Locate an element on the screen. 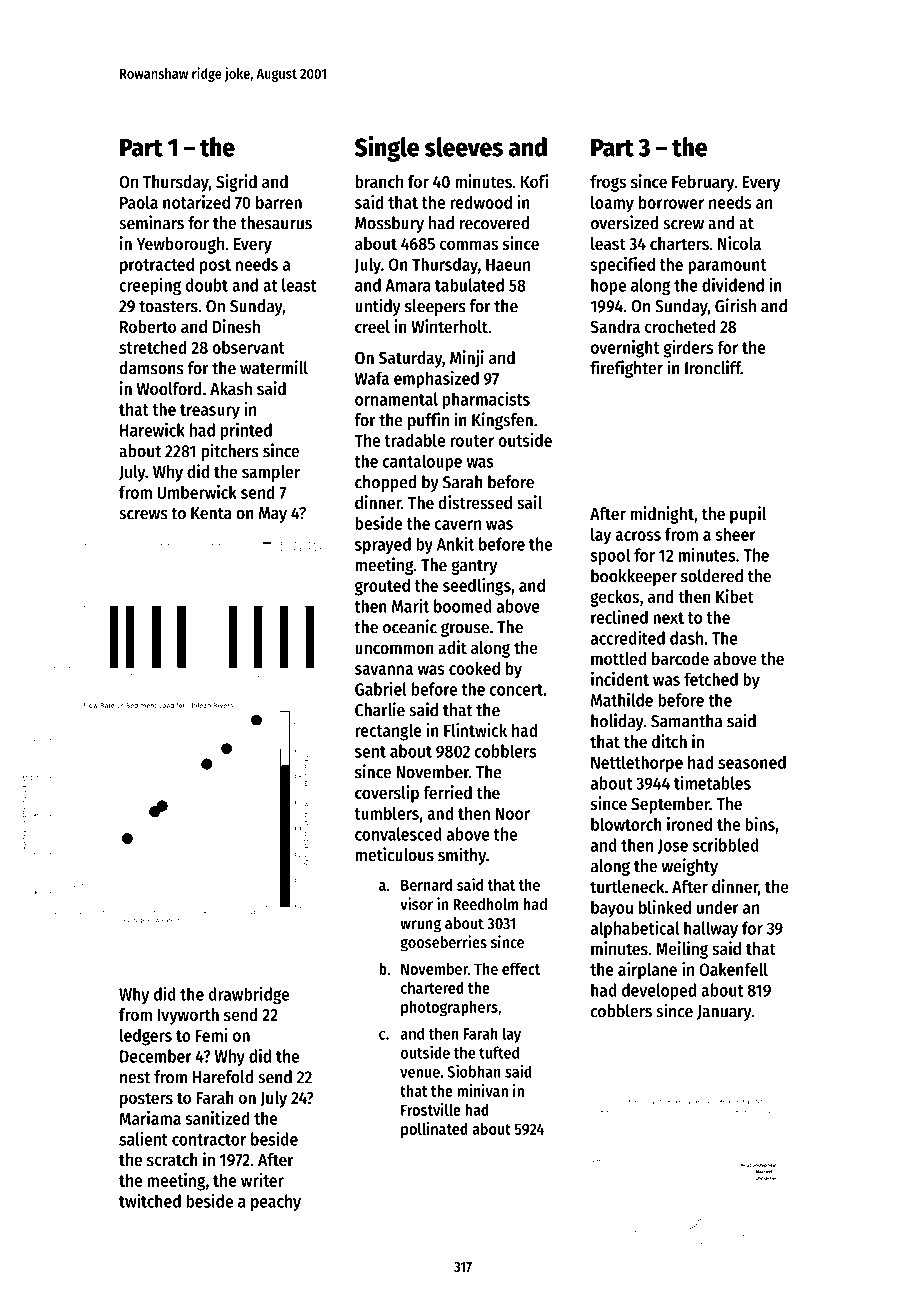 This screenshot has height=1316, width=908. seminars is located at coordinates (151, 222).
